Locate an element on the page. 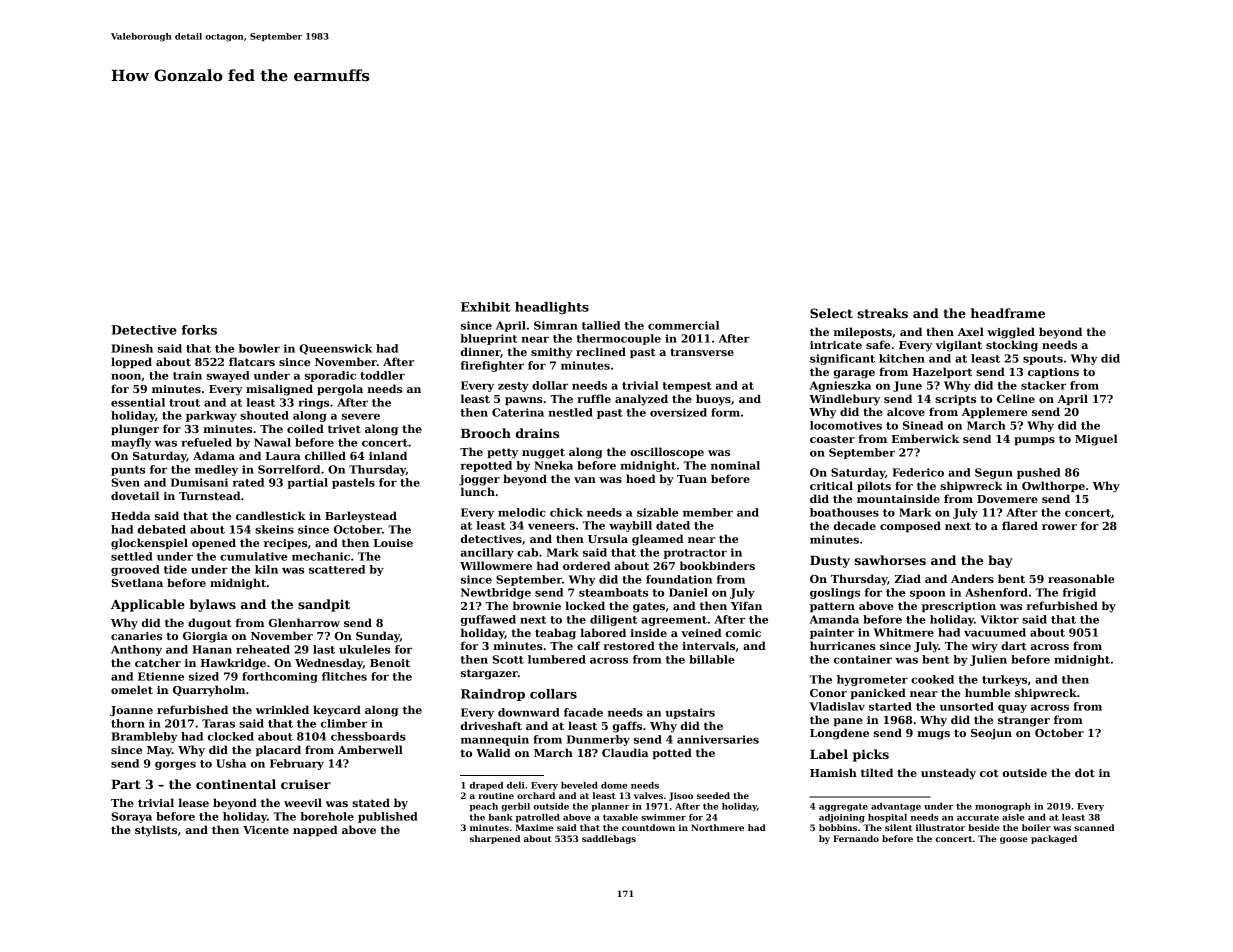 The height and width of the image is (952, 1233). Dinesh is located at coordinates (132, 348).
